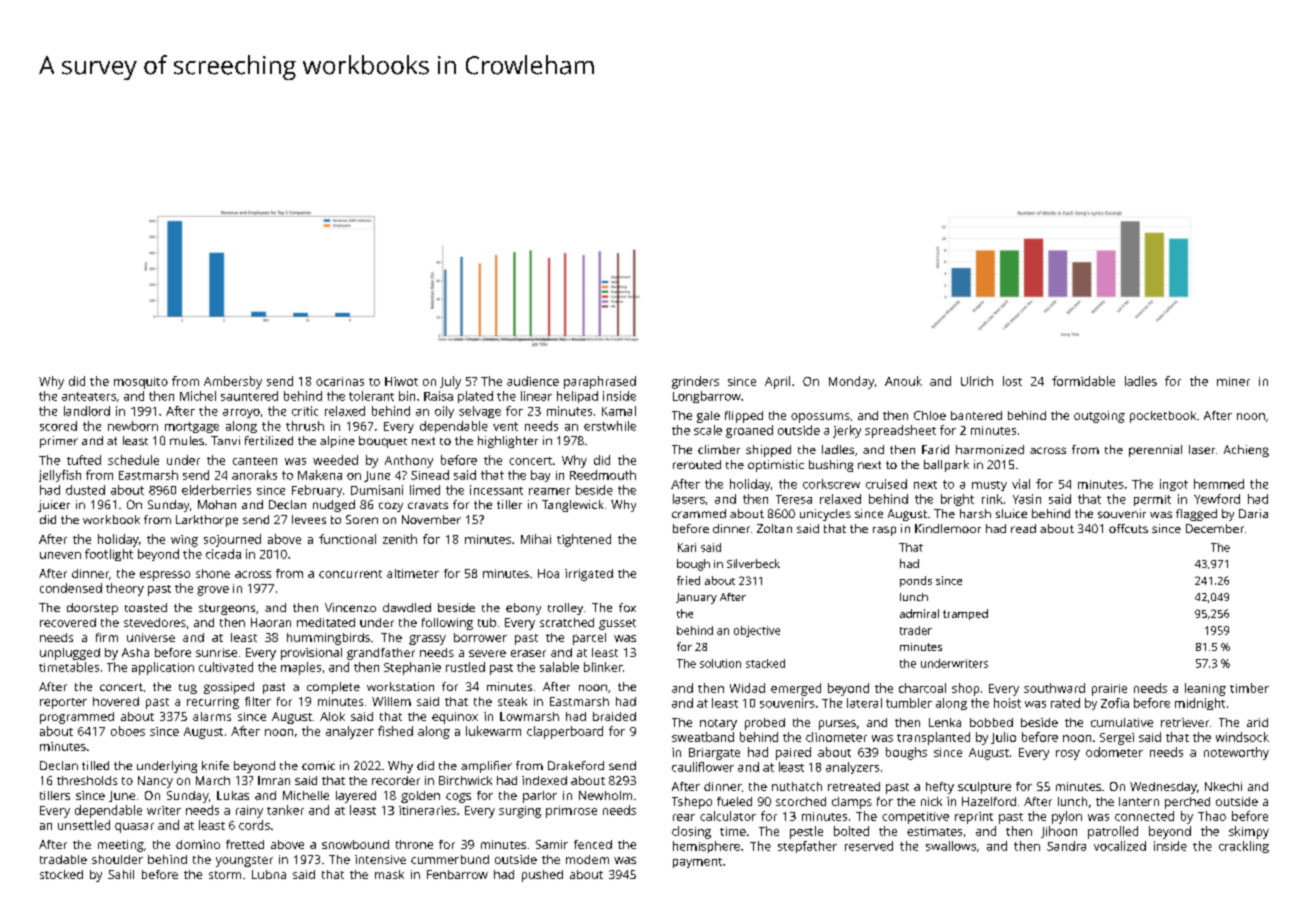 This screenshot has width=1308, height=924. I want to click on Sinead, so click(430, 475).
